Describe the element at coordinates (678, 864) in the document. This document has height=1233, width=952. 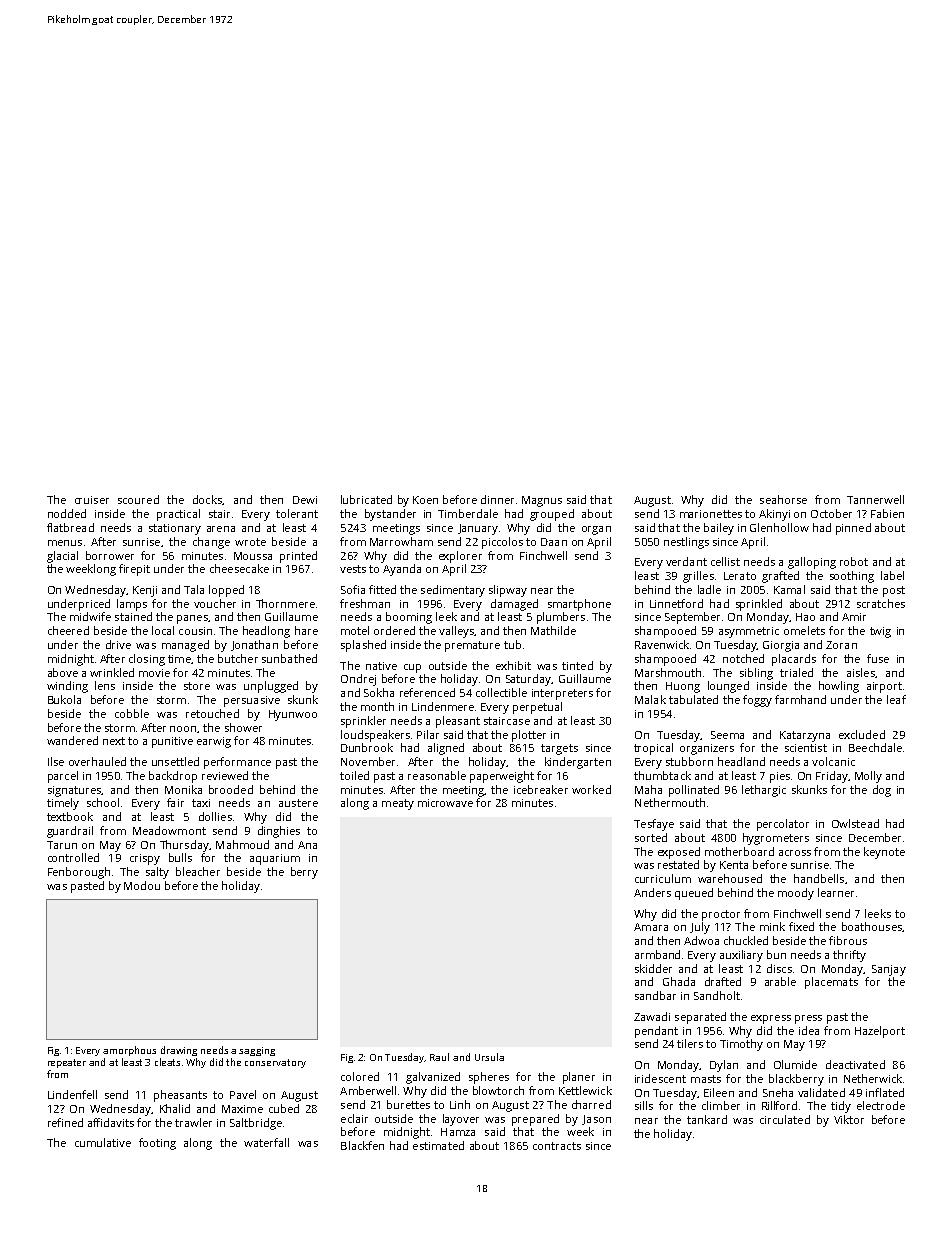
I see `restated` at that location.
